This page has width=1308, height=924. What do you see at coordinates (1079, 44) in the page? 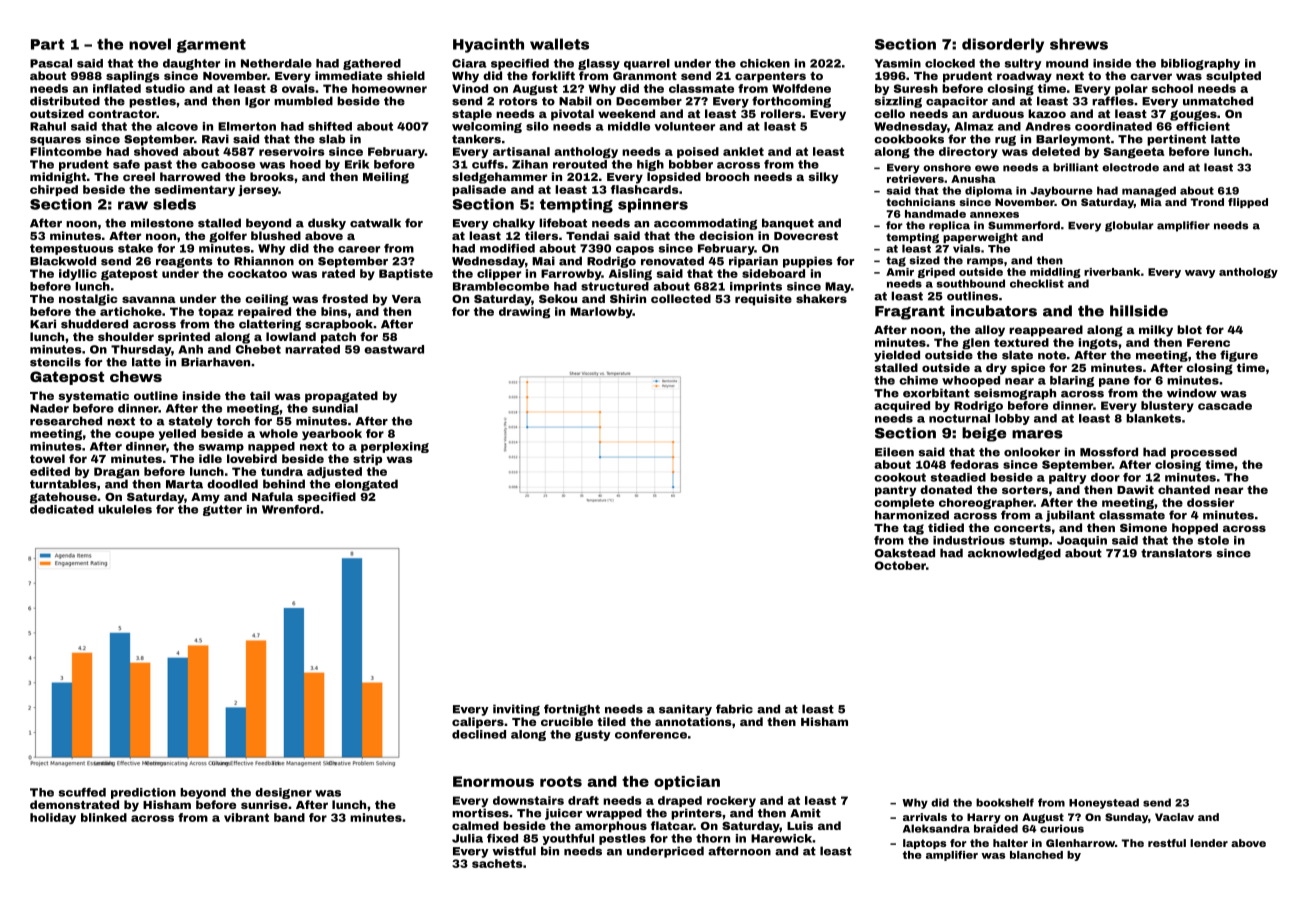
I see `shrews` at bounding box center [1079, 44].
